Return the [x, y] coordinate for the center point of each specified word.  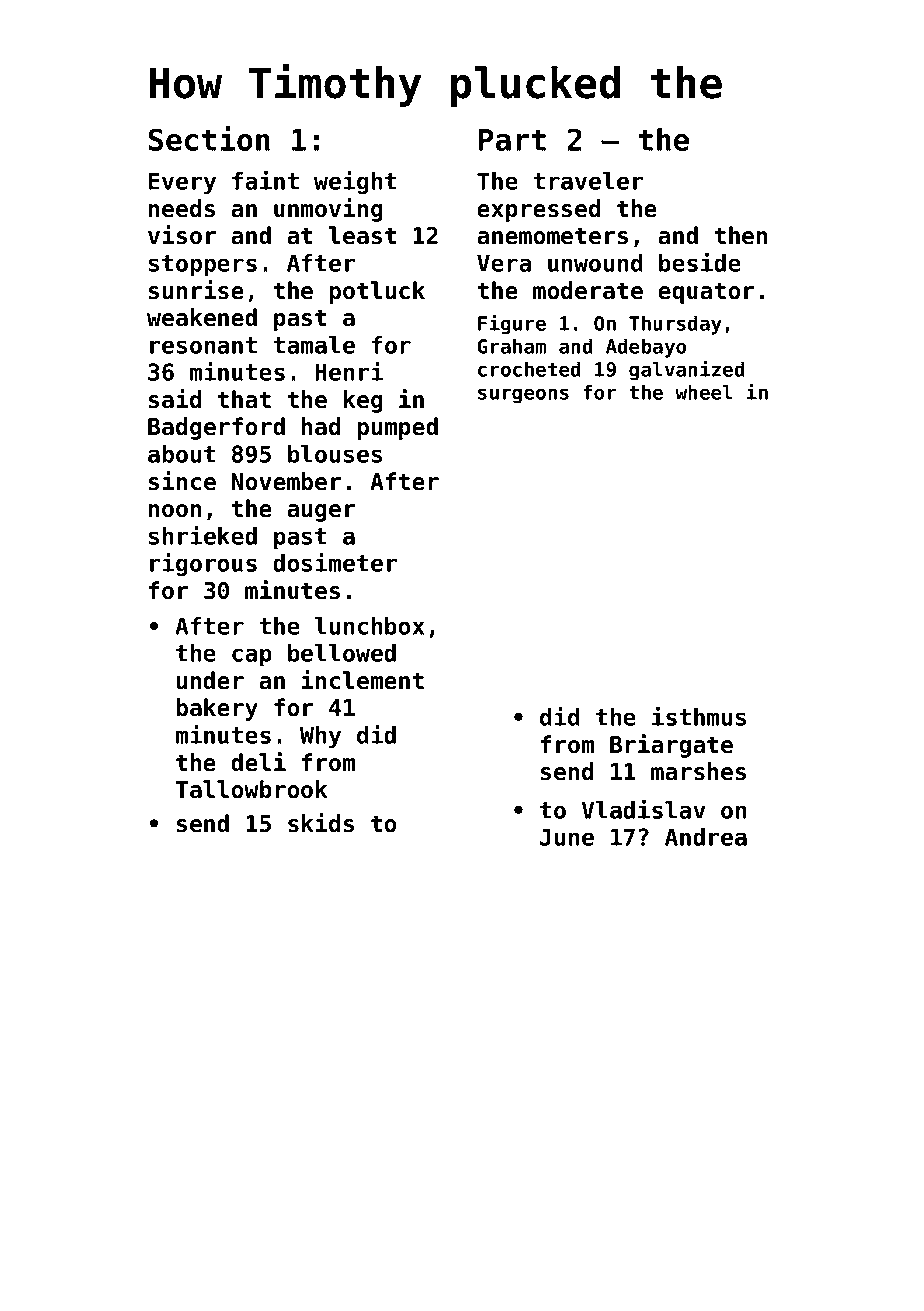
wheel [704, 392]
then [740, 235]
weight [355, 182]
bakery [217, 709]
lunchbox [370, 626]
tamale [314, 345]
